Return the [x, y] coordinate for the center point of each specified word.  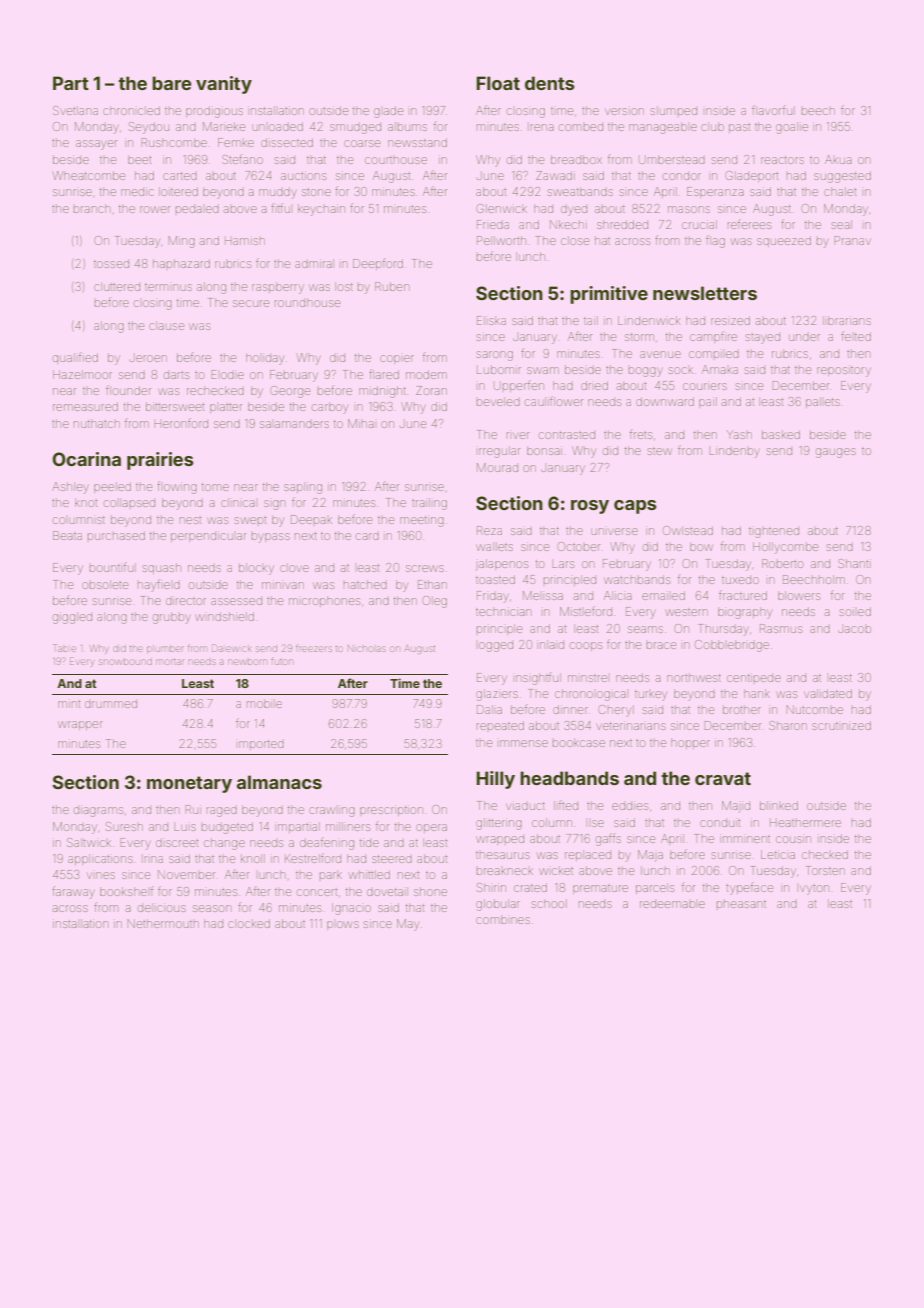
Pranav [852, 240]
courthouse [396, 160]
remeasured [85, 406]
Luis [185, 827]
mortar [170, 662]
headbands [569, 778]
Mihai [361, 423]
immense [524, 743]
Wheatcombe [89, 175]
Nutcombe [814, 709]
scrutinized [841, 725]
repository [844, 372]
